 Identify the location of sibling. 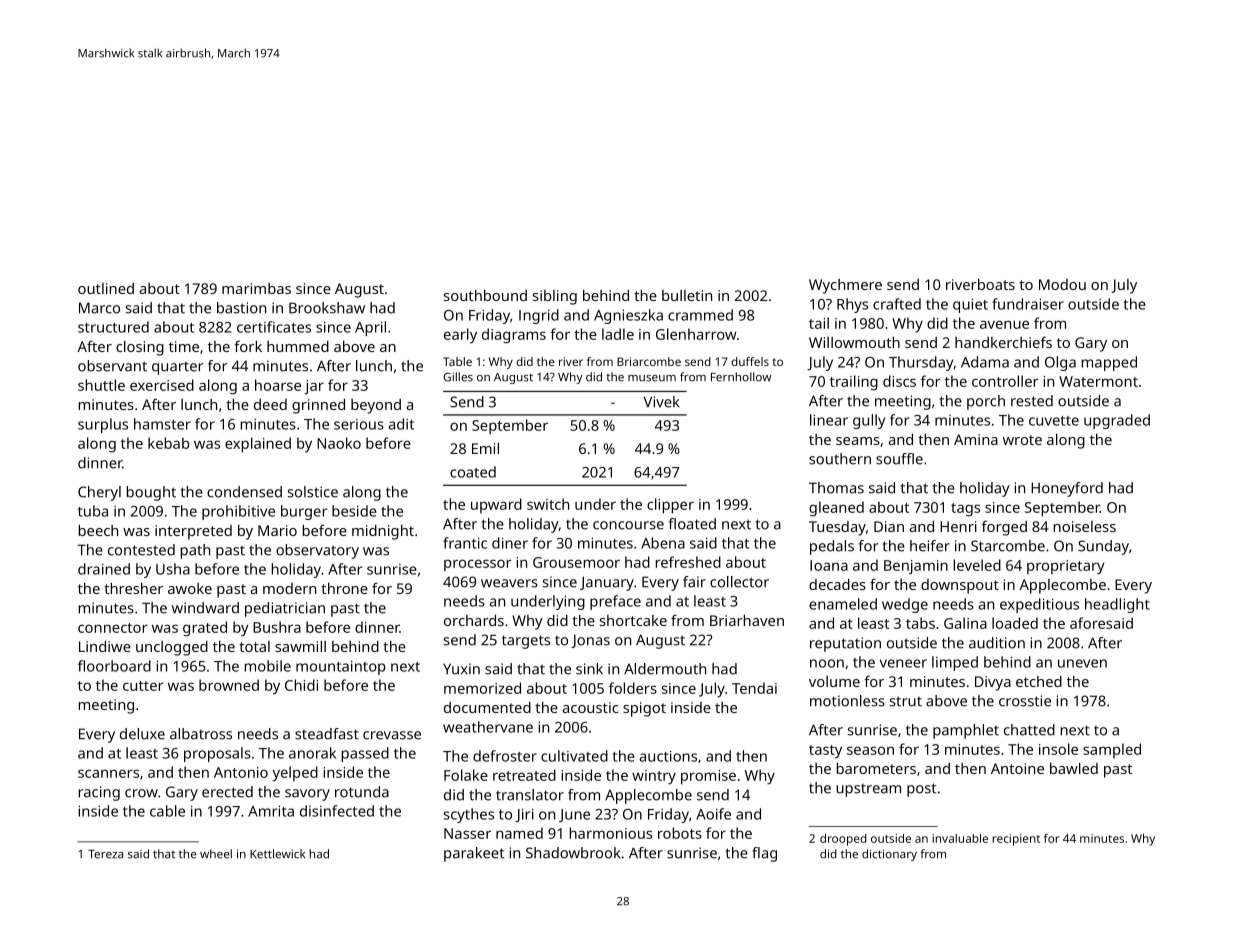
(555, 297).
